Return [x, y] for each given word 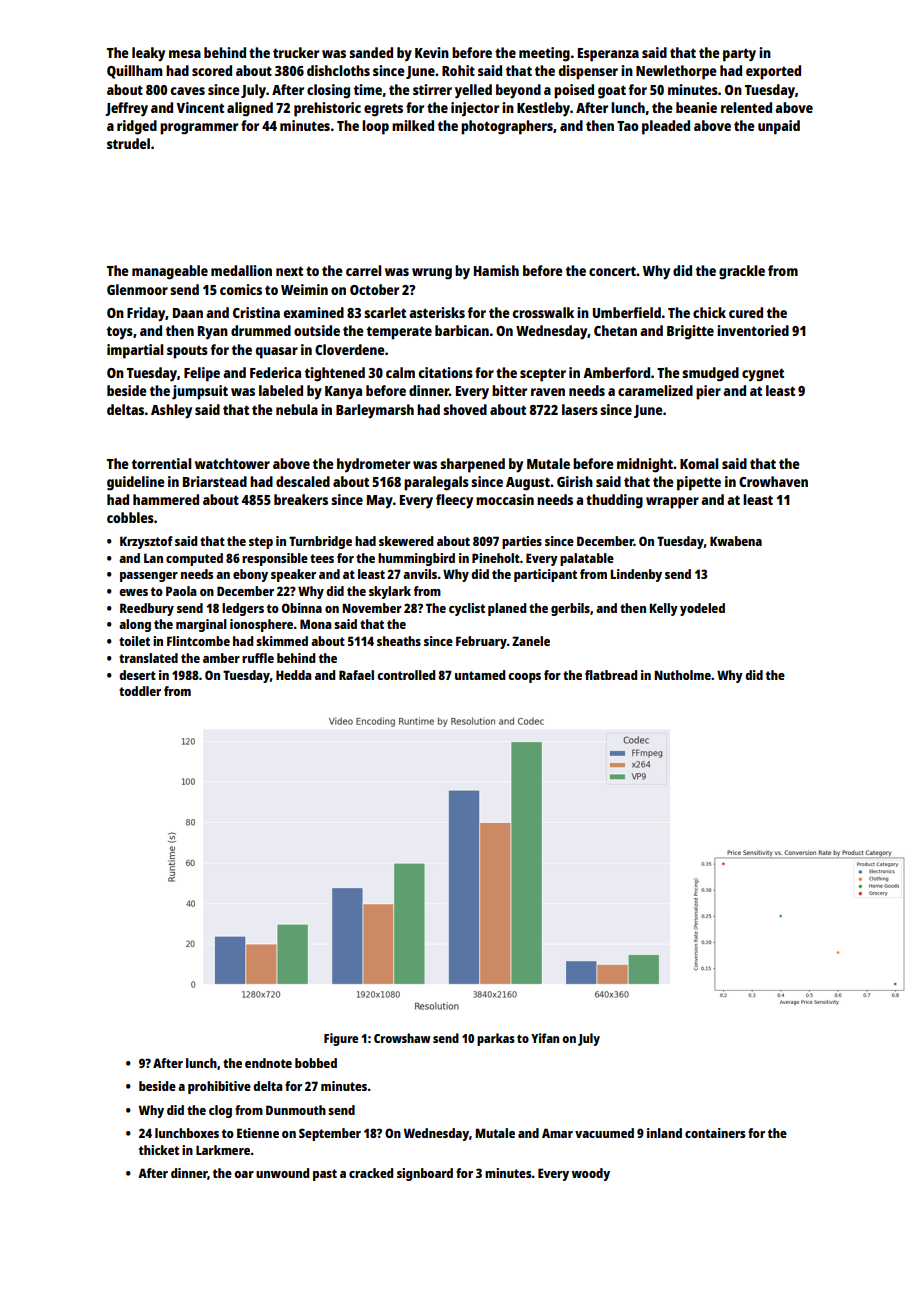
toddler [140, 691]
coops [524, 678]
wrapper [672, 503]
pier [708, 392]
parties [522, 542]
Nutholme [682, 675]
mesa [185, 54]
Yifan [545, 1038]
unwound [282, 1173]
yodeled [702, 609]
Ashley [171, 411]
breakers [301, 499]
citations [445, 372]
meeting [544, 54]
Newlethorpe [676, 72]
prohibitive [219, 1087]
